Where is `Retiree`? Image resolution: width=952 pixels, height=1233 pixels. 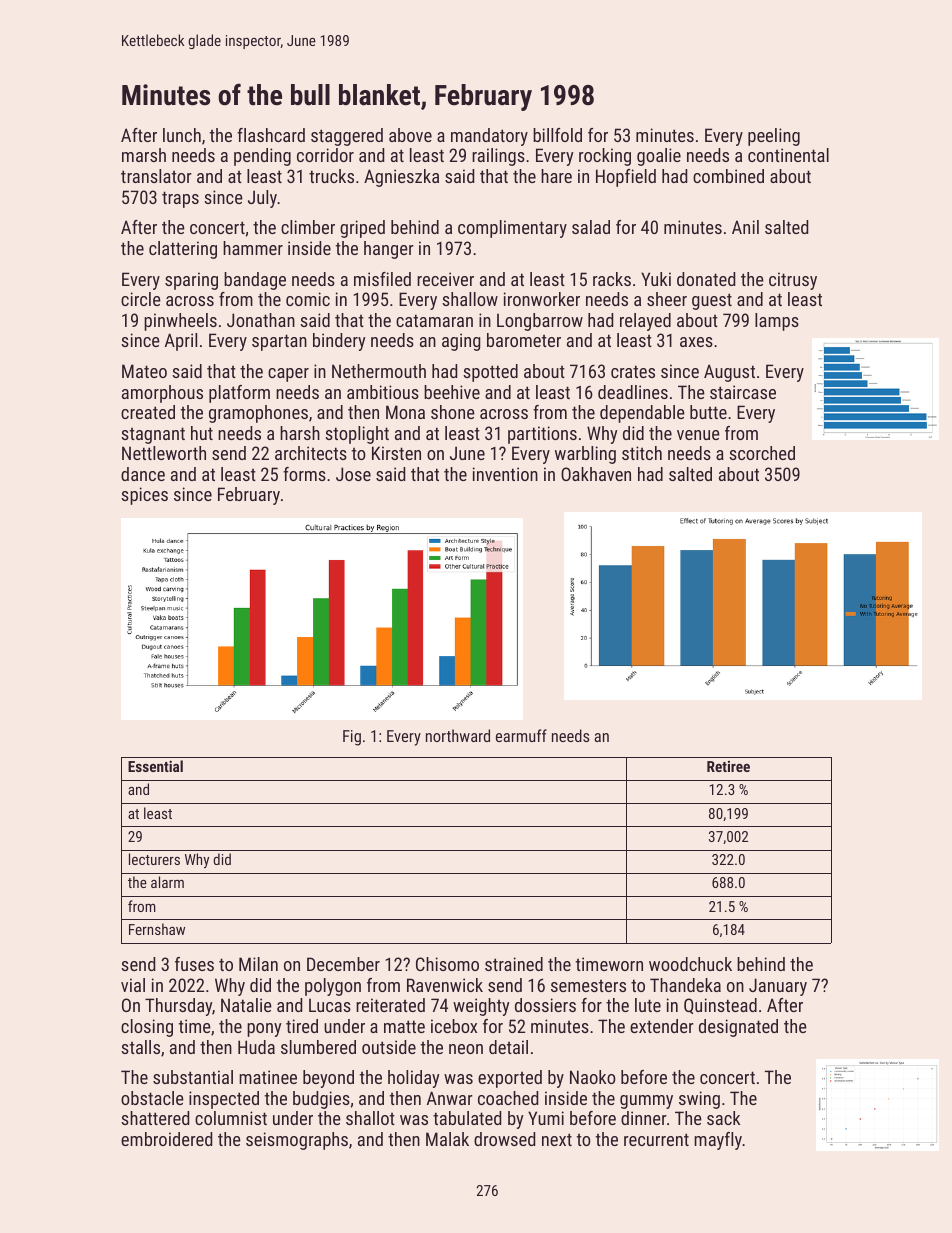
Retiree is located at coordinates (728, 766).
